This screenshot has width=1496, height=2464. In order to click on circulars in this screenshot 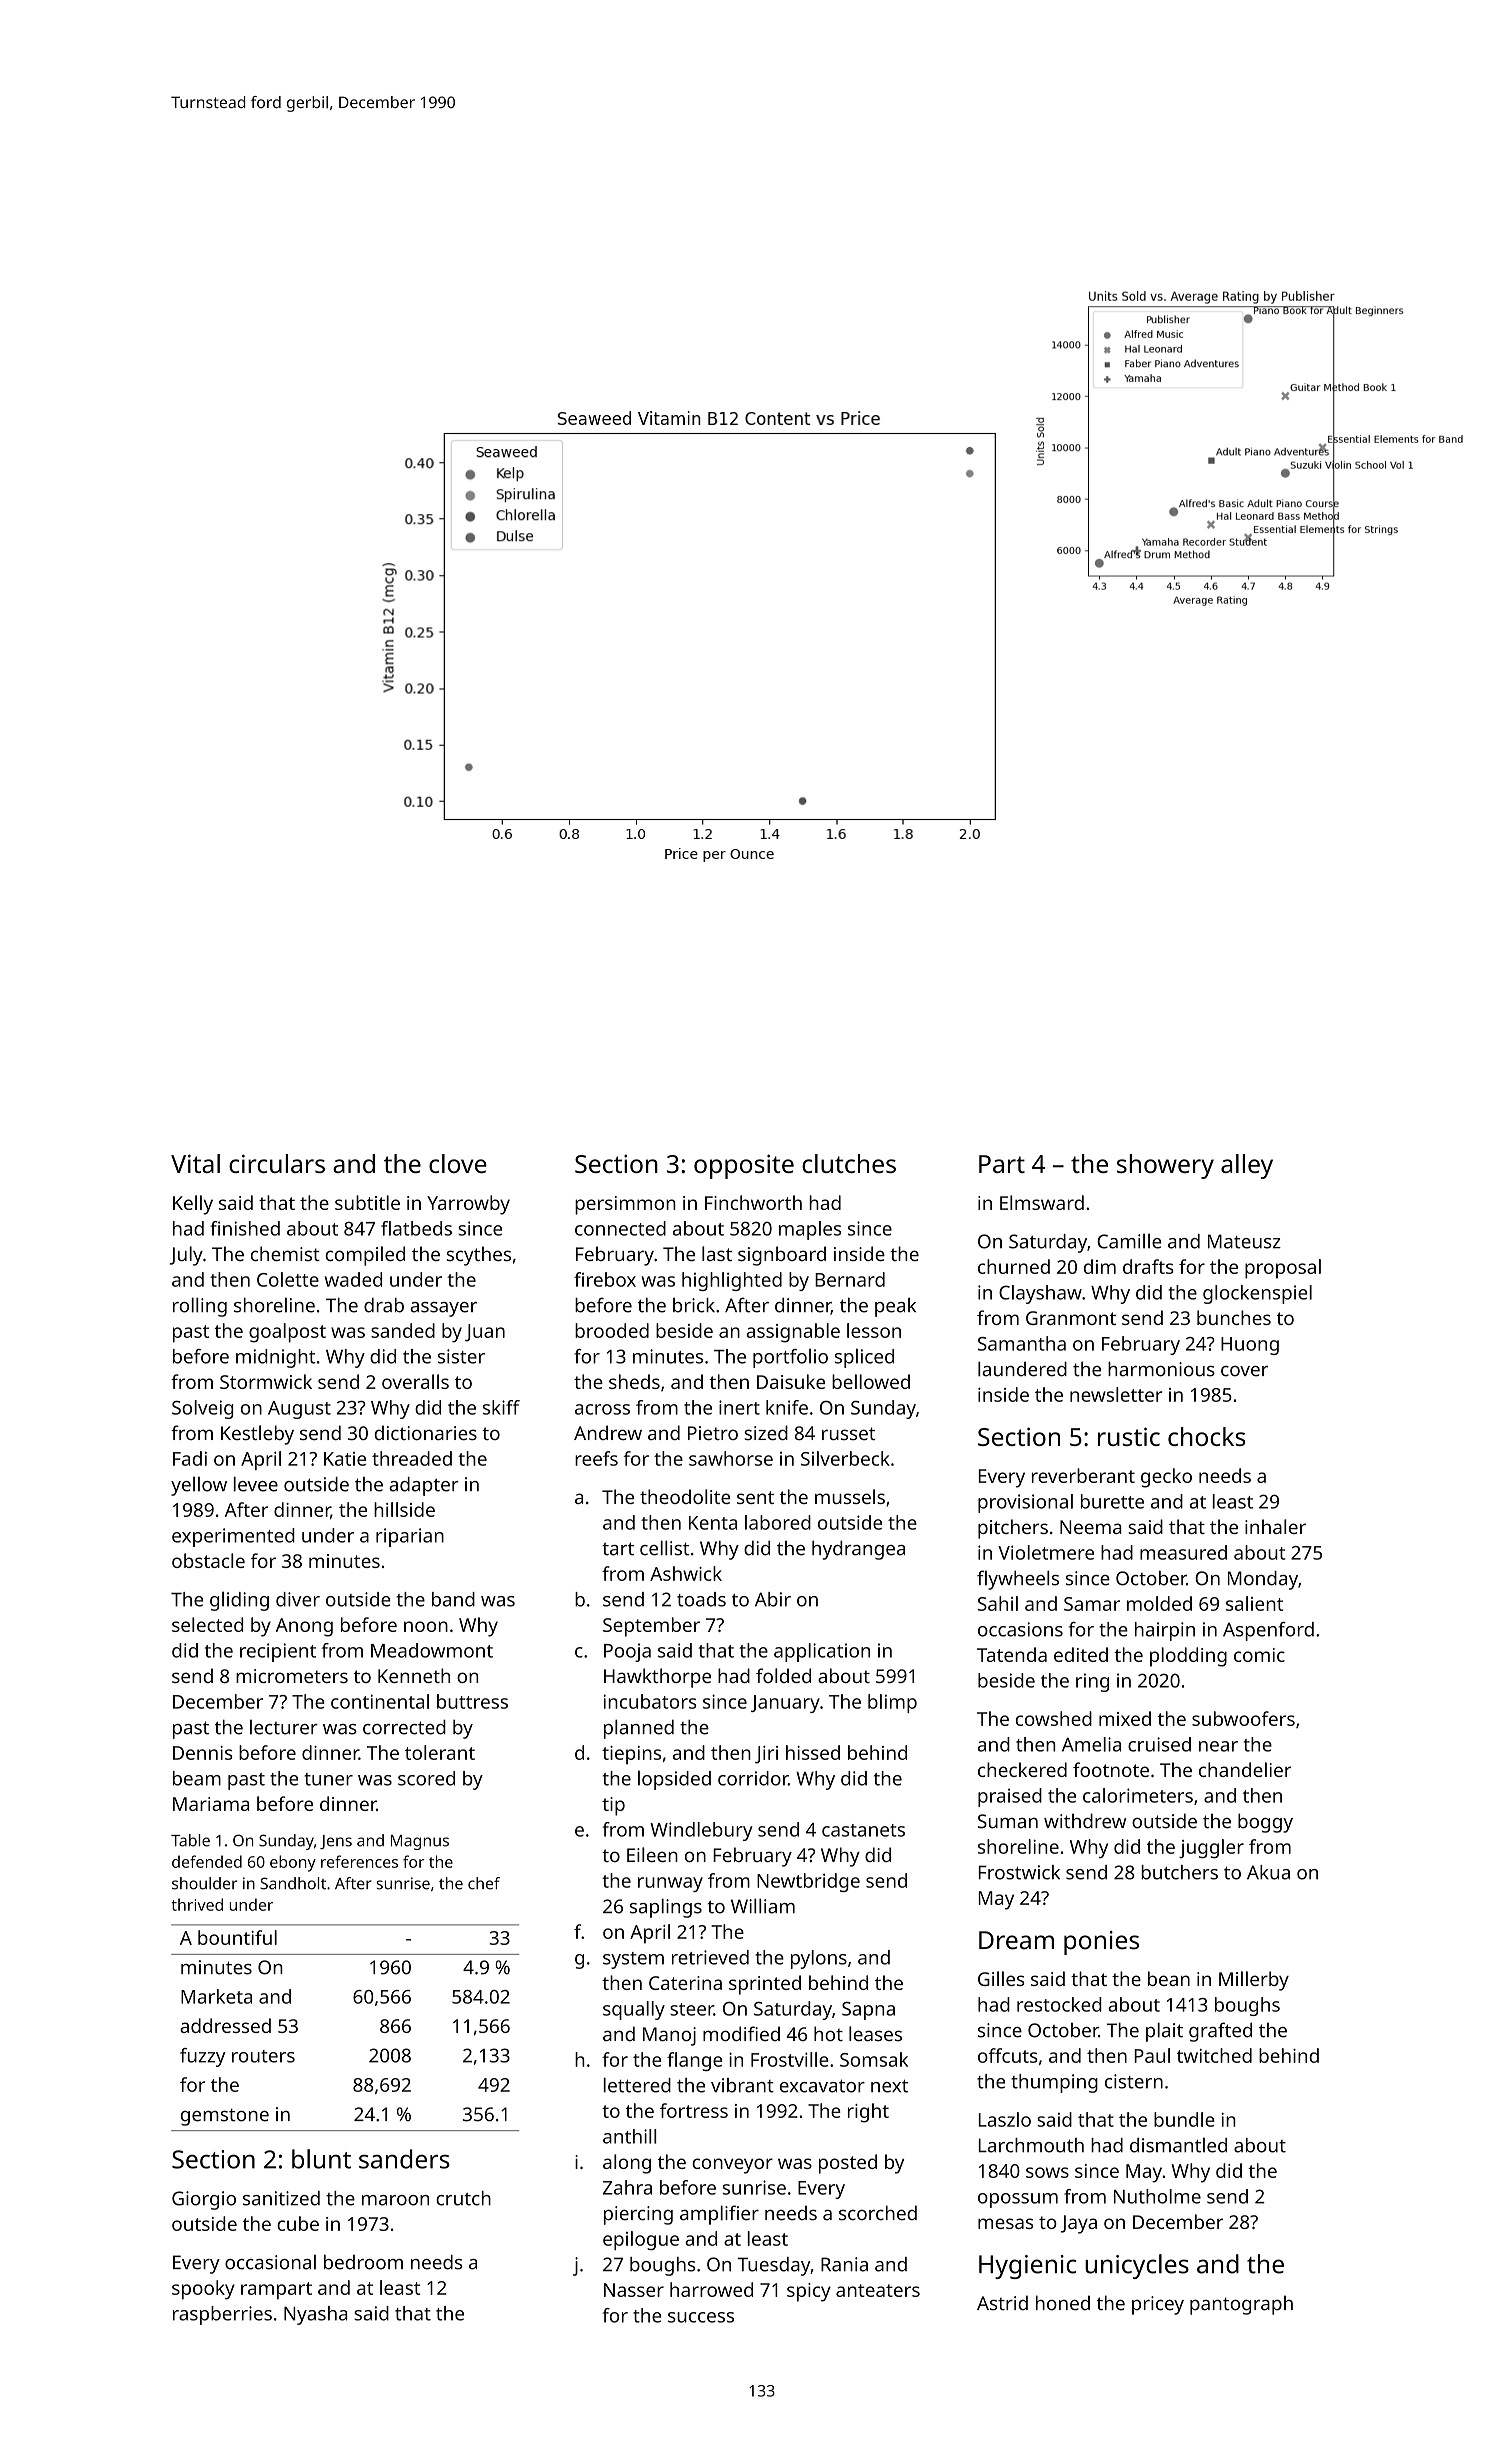, I will do `click(277, 1163)`.
